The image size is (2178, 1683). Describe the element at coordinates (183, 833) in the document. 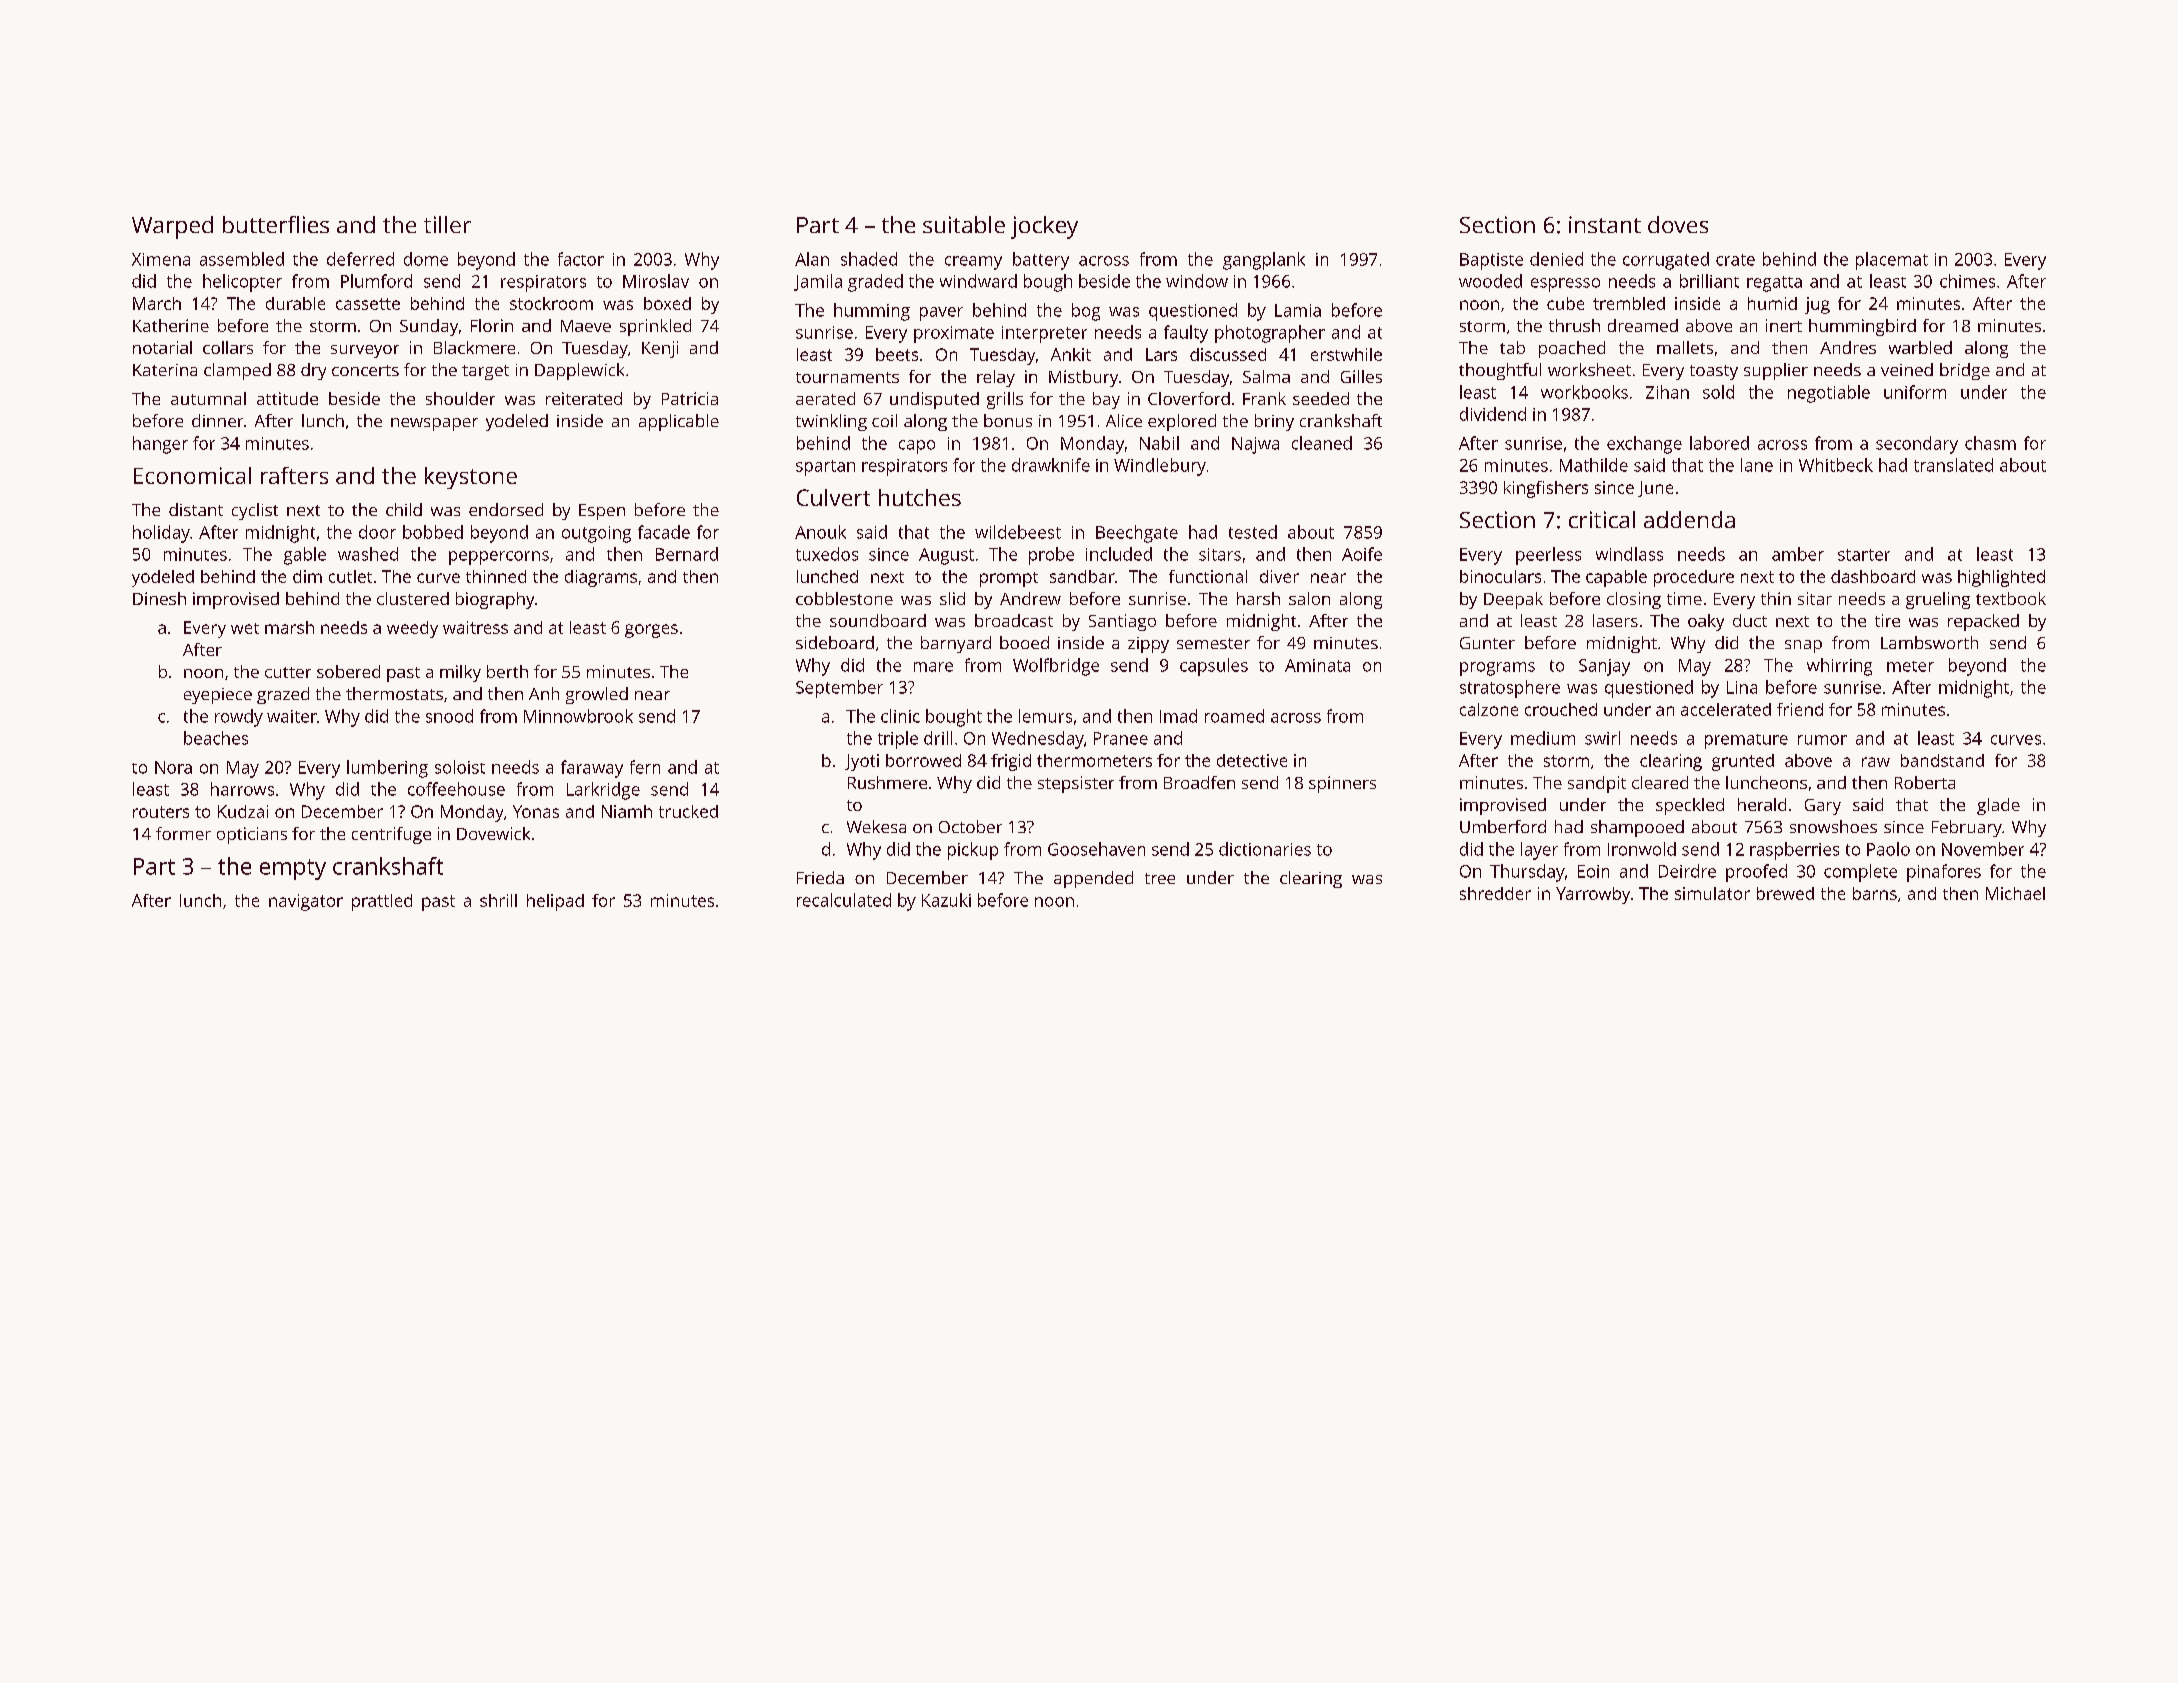

I see `former` at that location.
